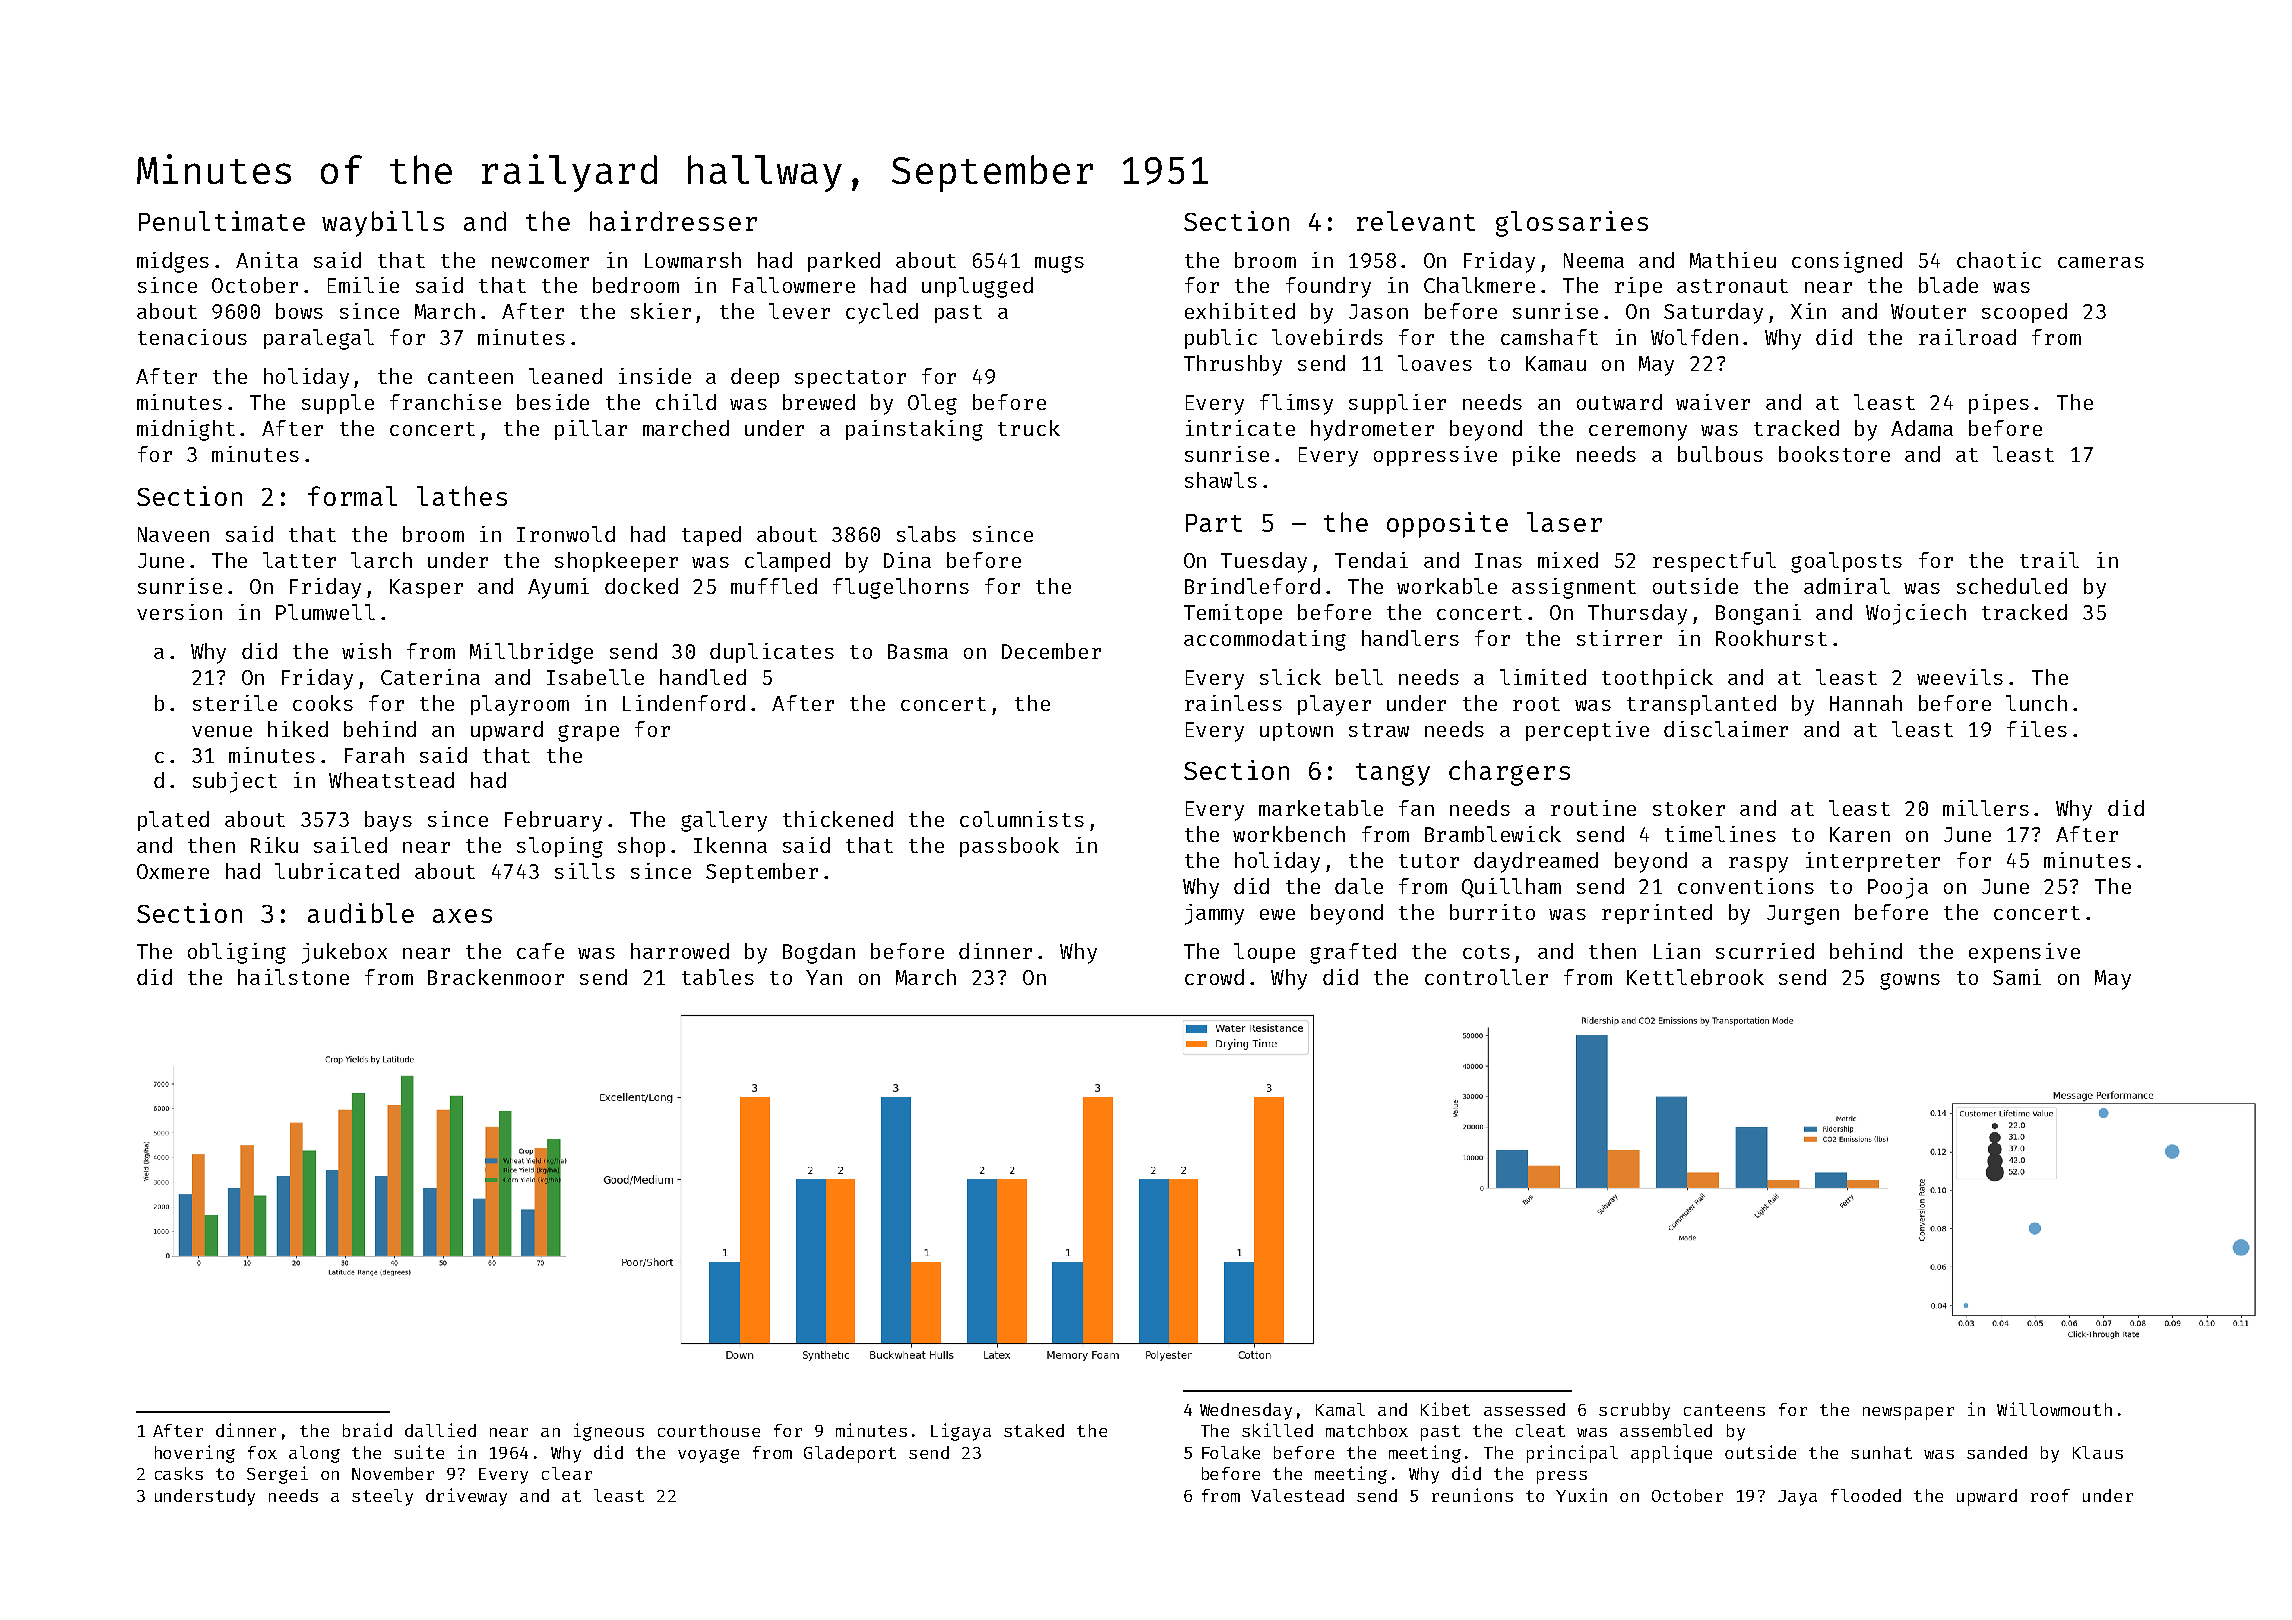  Describe the element at coordinates (382, 1497) in the screenshot. I see `steely` at that location.
